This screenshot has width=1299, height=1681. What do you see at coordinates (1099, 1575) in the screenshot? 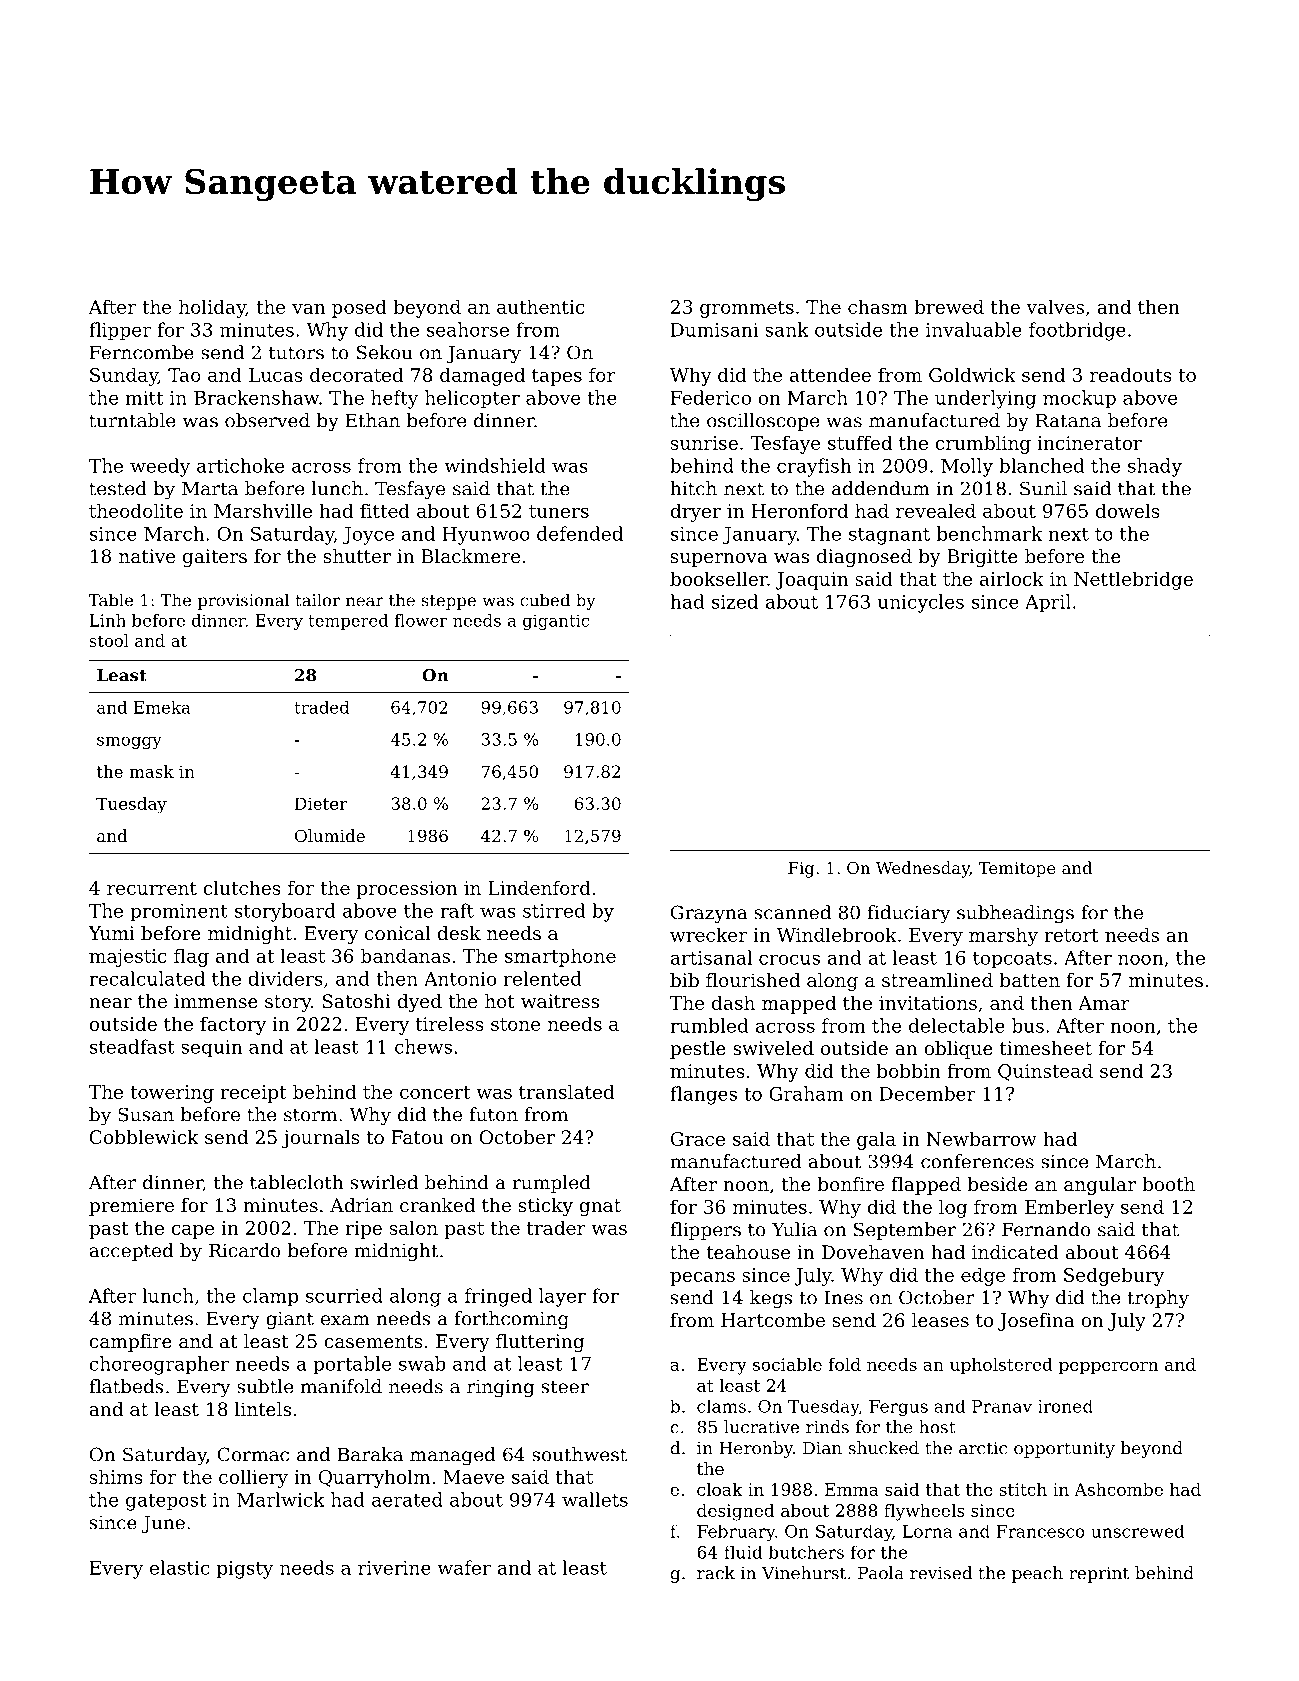
I see `reprint` at bounding box center [1099, 1575].
